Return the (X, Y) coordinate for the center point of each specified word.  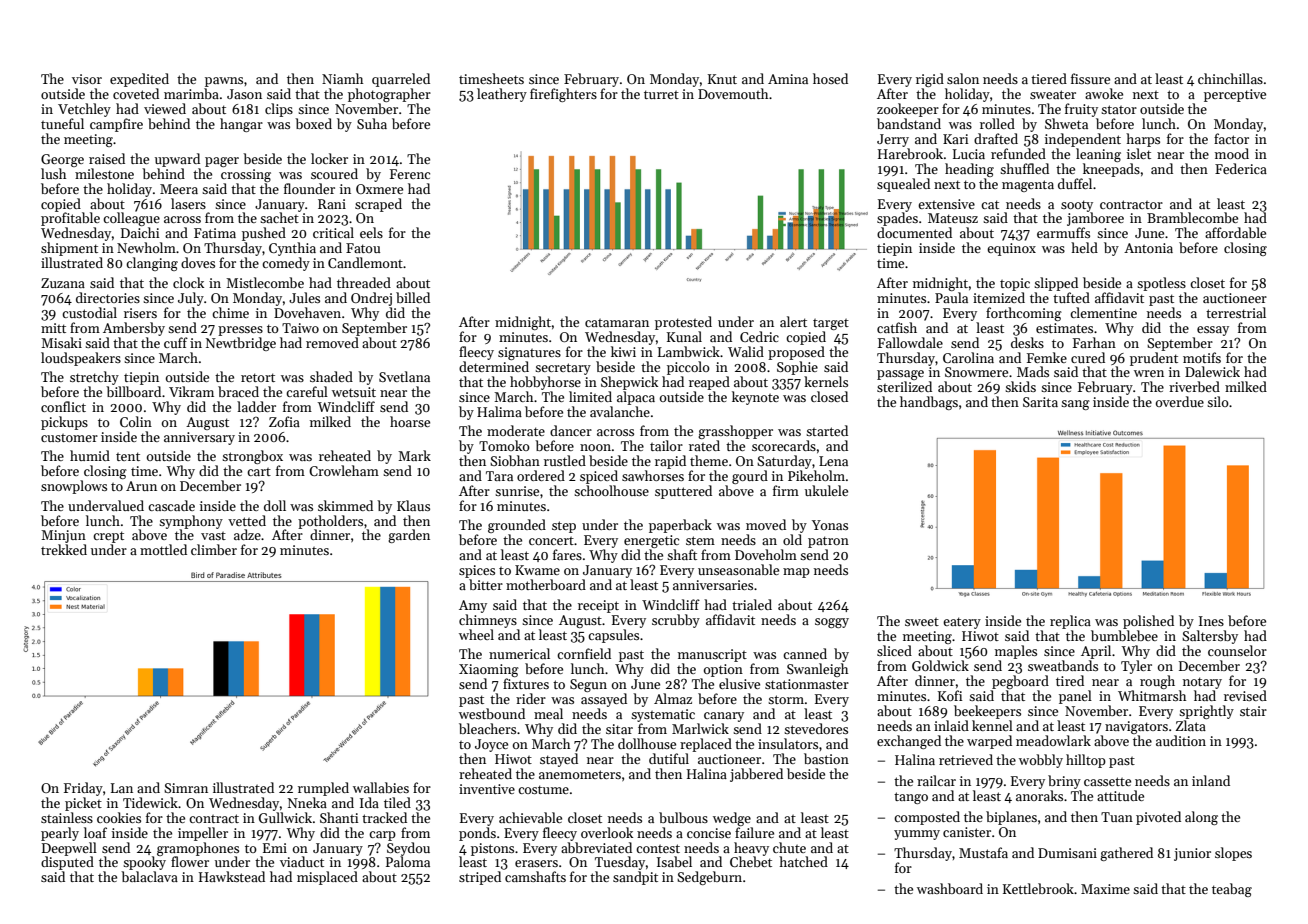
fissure (1090, 78)
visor (87, 79)
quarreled (401, 80)
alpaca (636, 398)
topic (1015, 284)
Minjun (63, 536)
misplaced (327, 878)
